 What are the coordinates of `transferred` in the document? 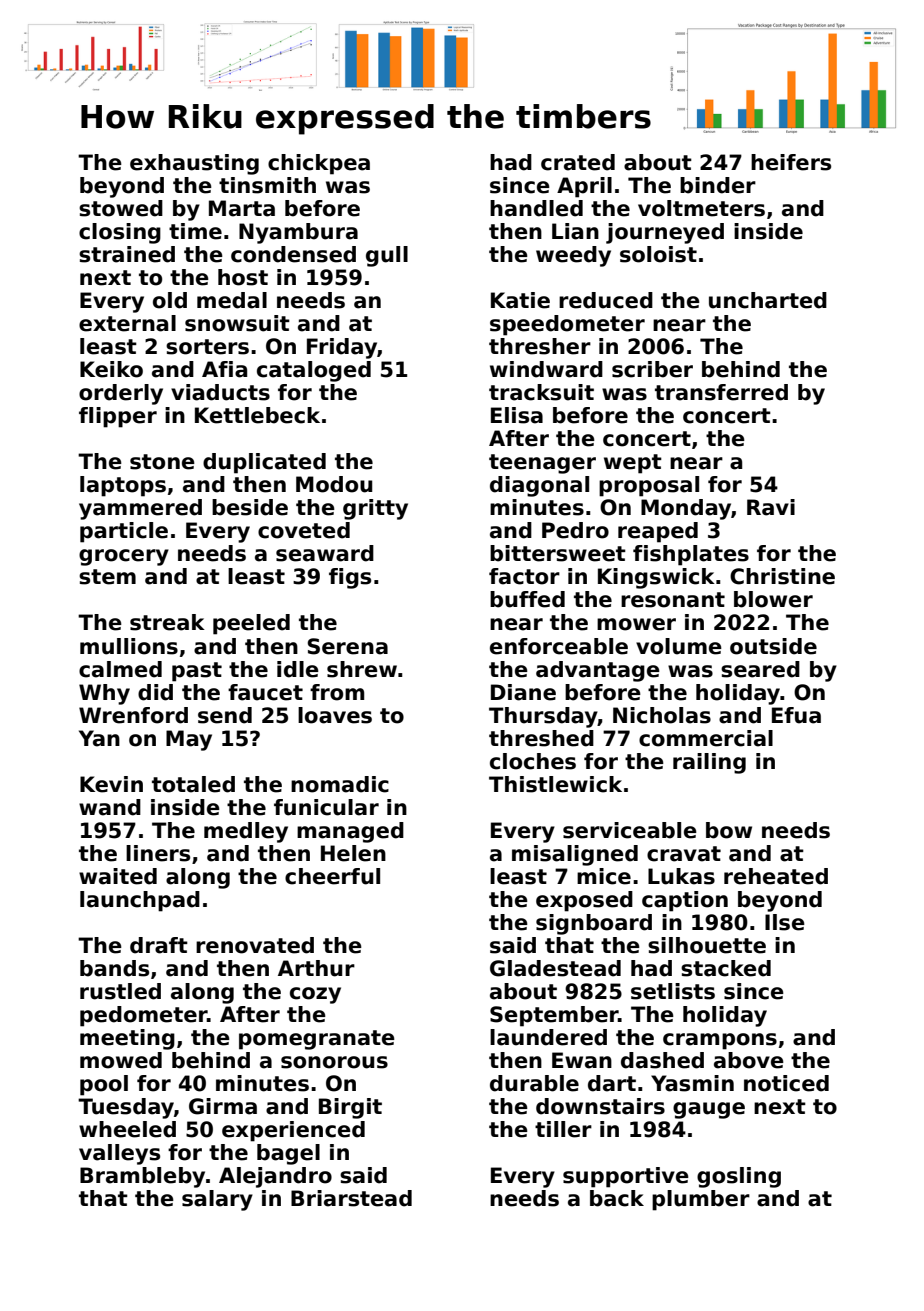 It's located at (721, 392).
